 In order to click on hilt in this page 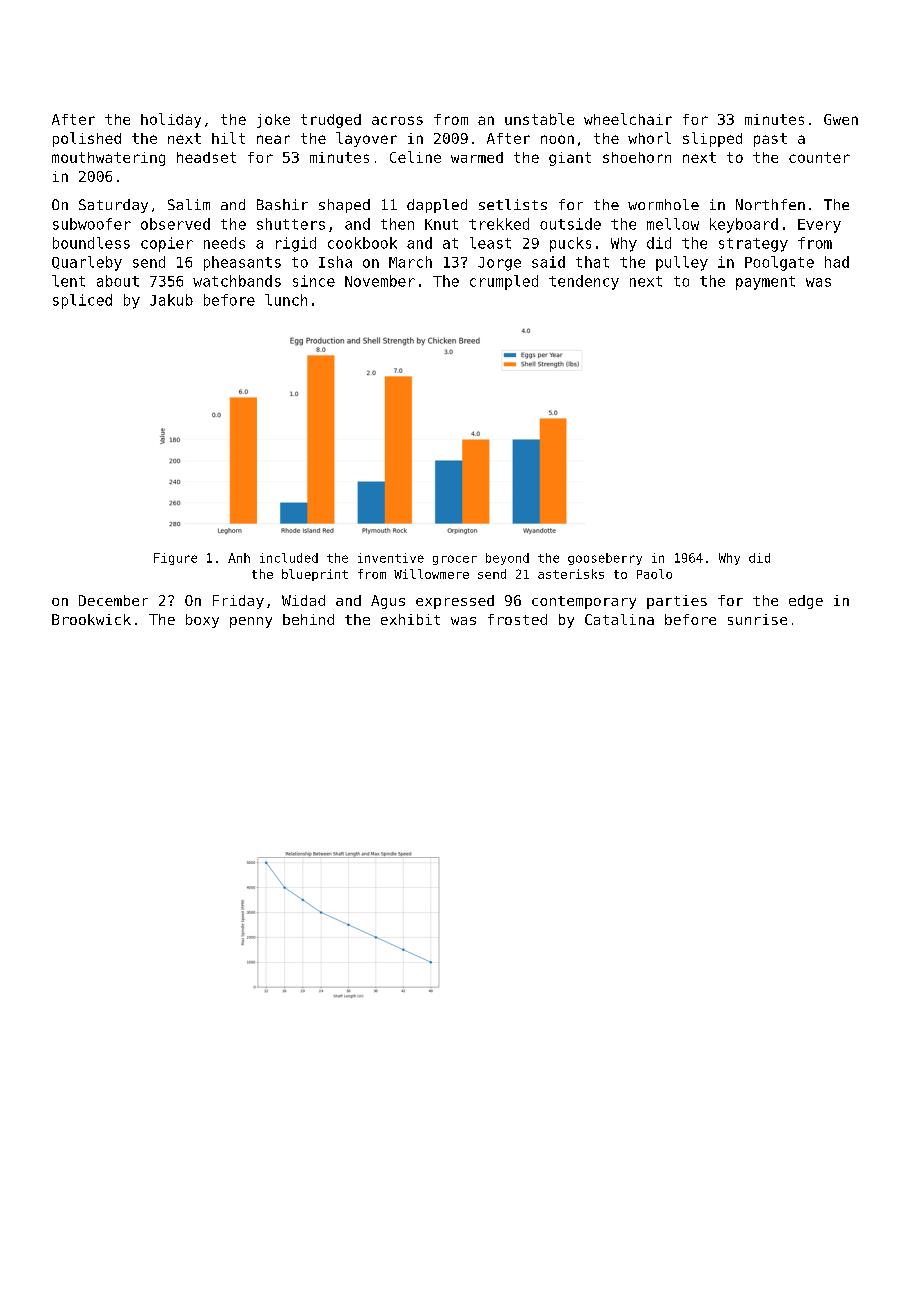, I will do `click(228, 138)`.
